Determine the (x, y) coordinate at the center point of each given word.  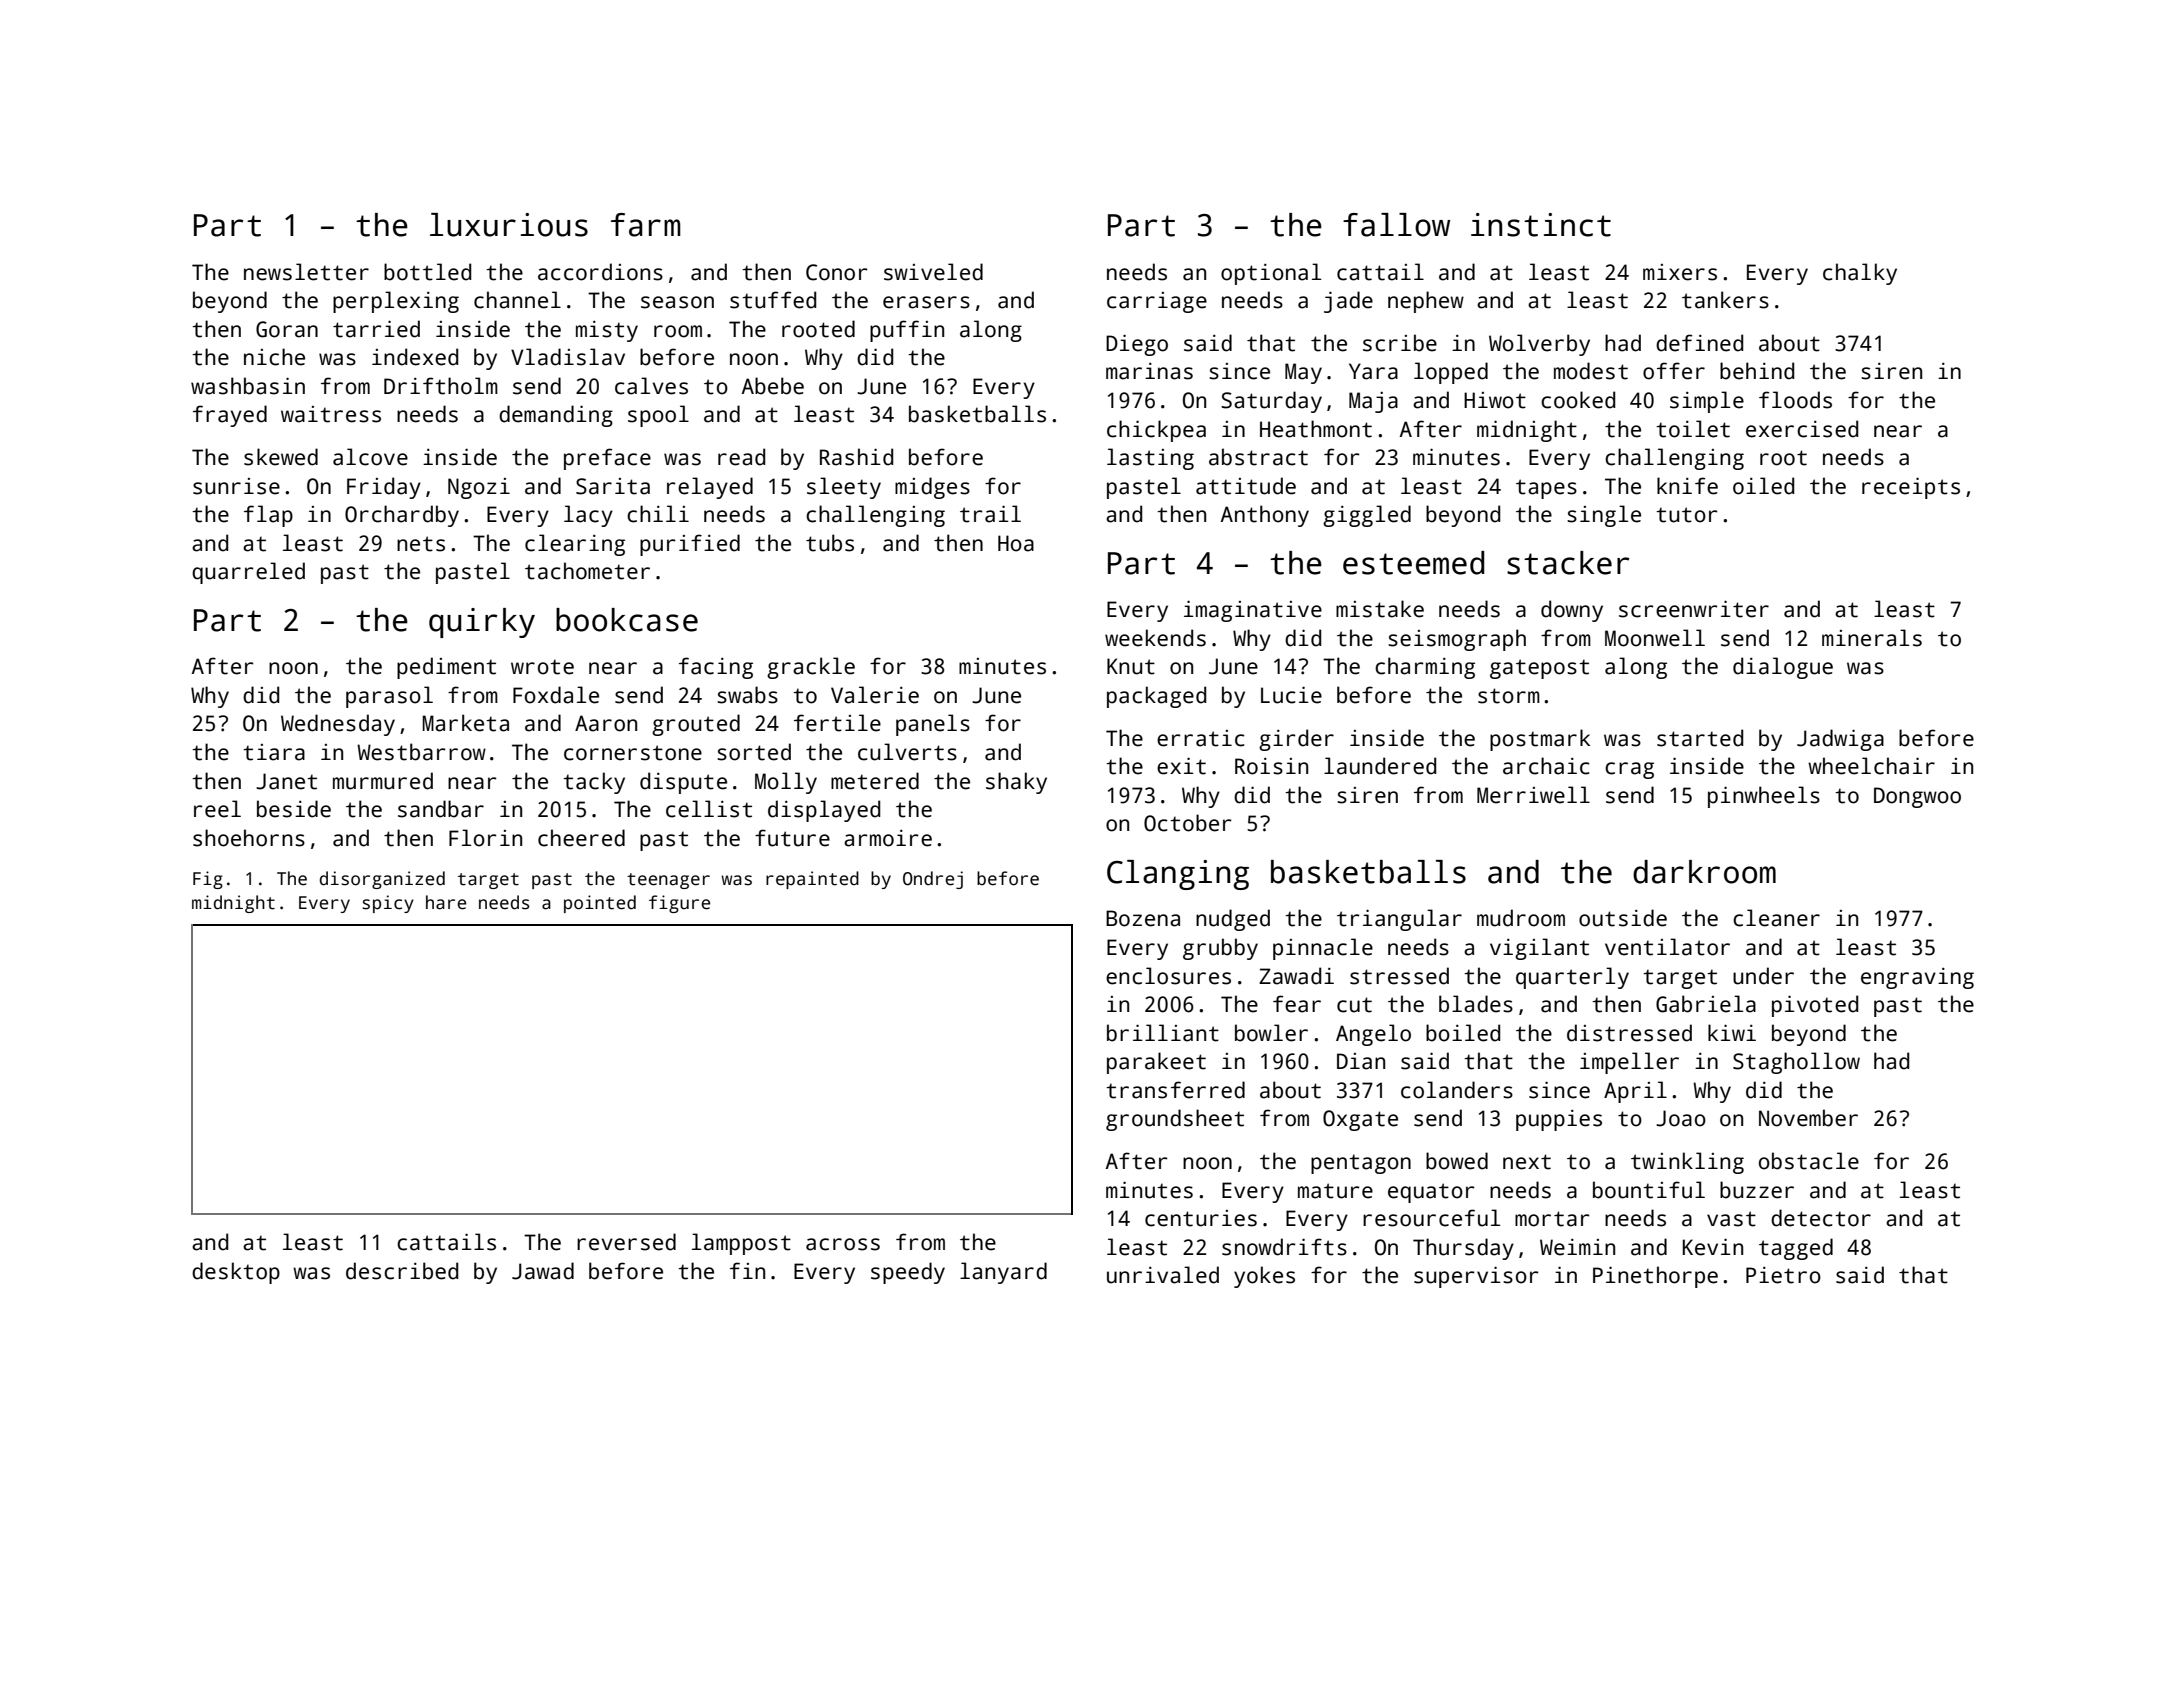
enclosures (1168, 976)
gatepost (1539, 669)
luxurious (509, 225)
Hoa (1016, 543)
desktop (236, 1273)
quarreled (248, 573)
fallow (1396, 225)
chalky (1860, 274)
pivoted (1815, 1006)
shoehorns (249, 838)
